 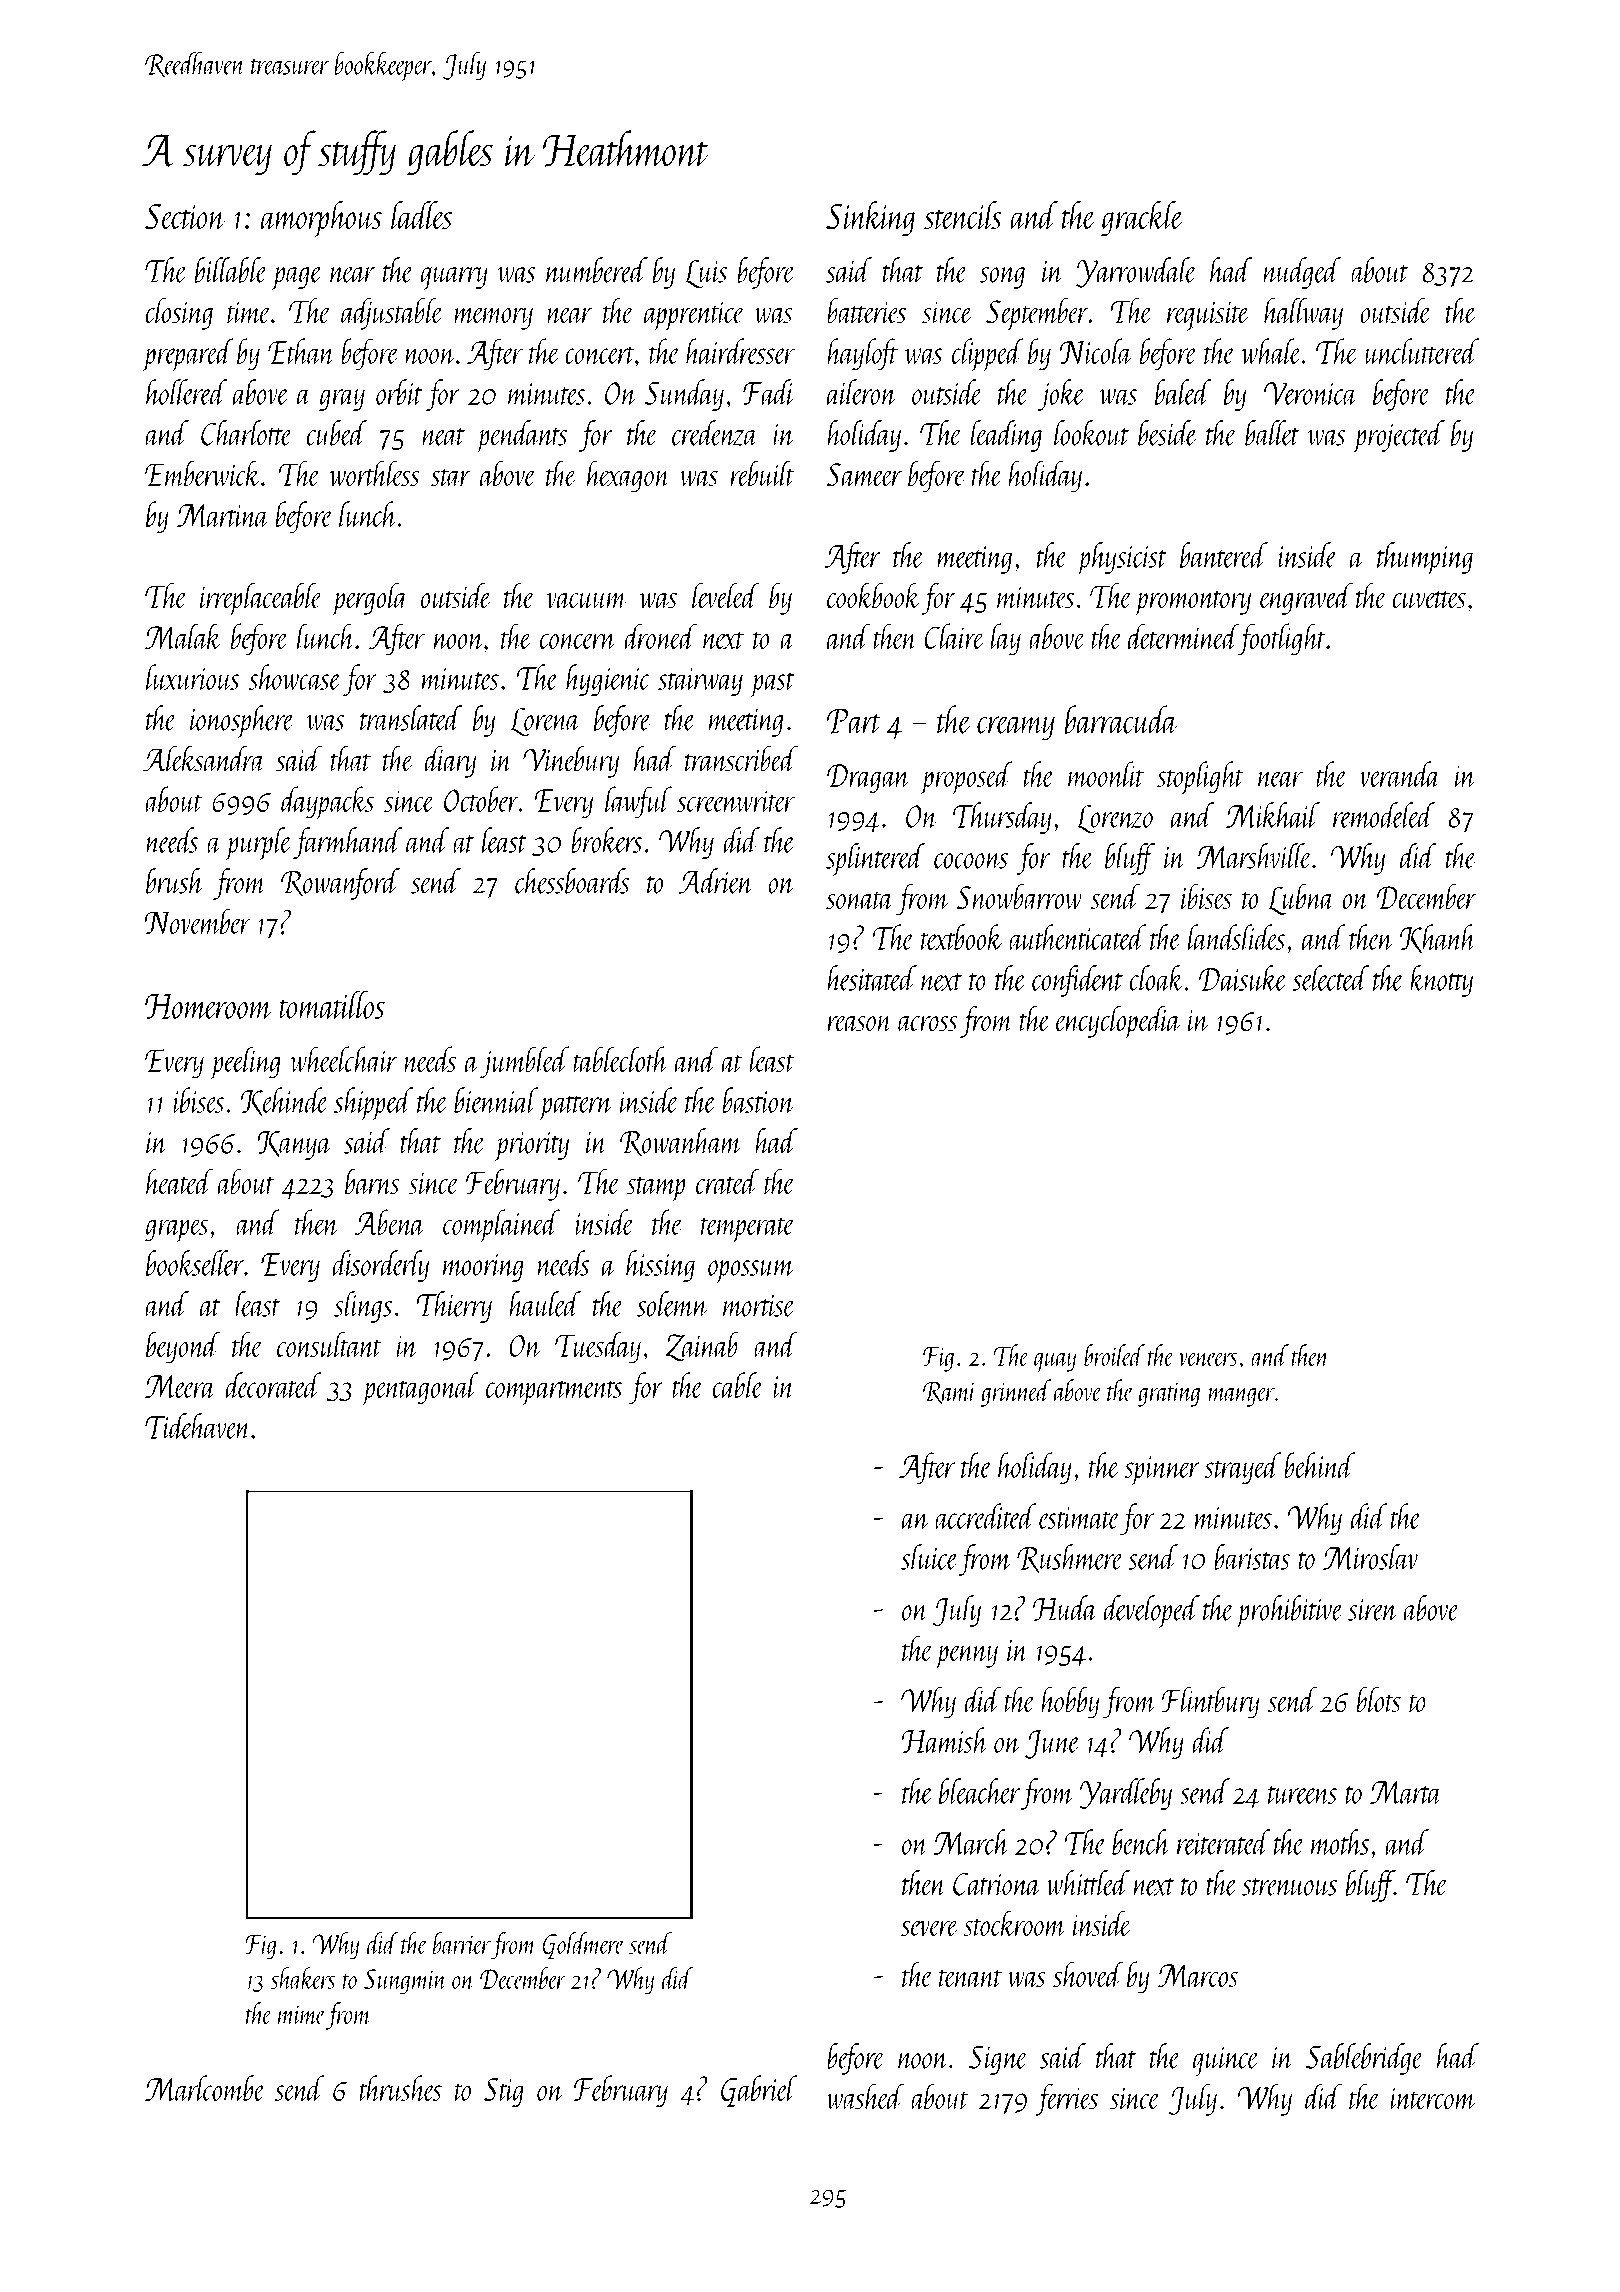 I want to click on stencils, so click(x=963, y=215).
